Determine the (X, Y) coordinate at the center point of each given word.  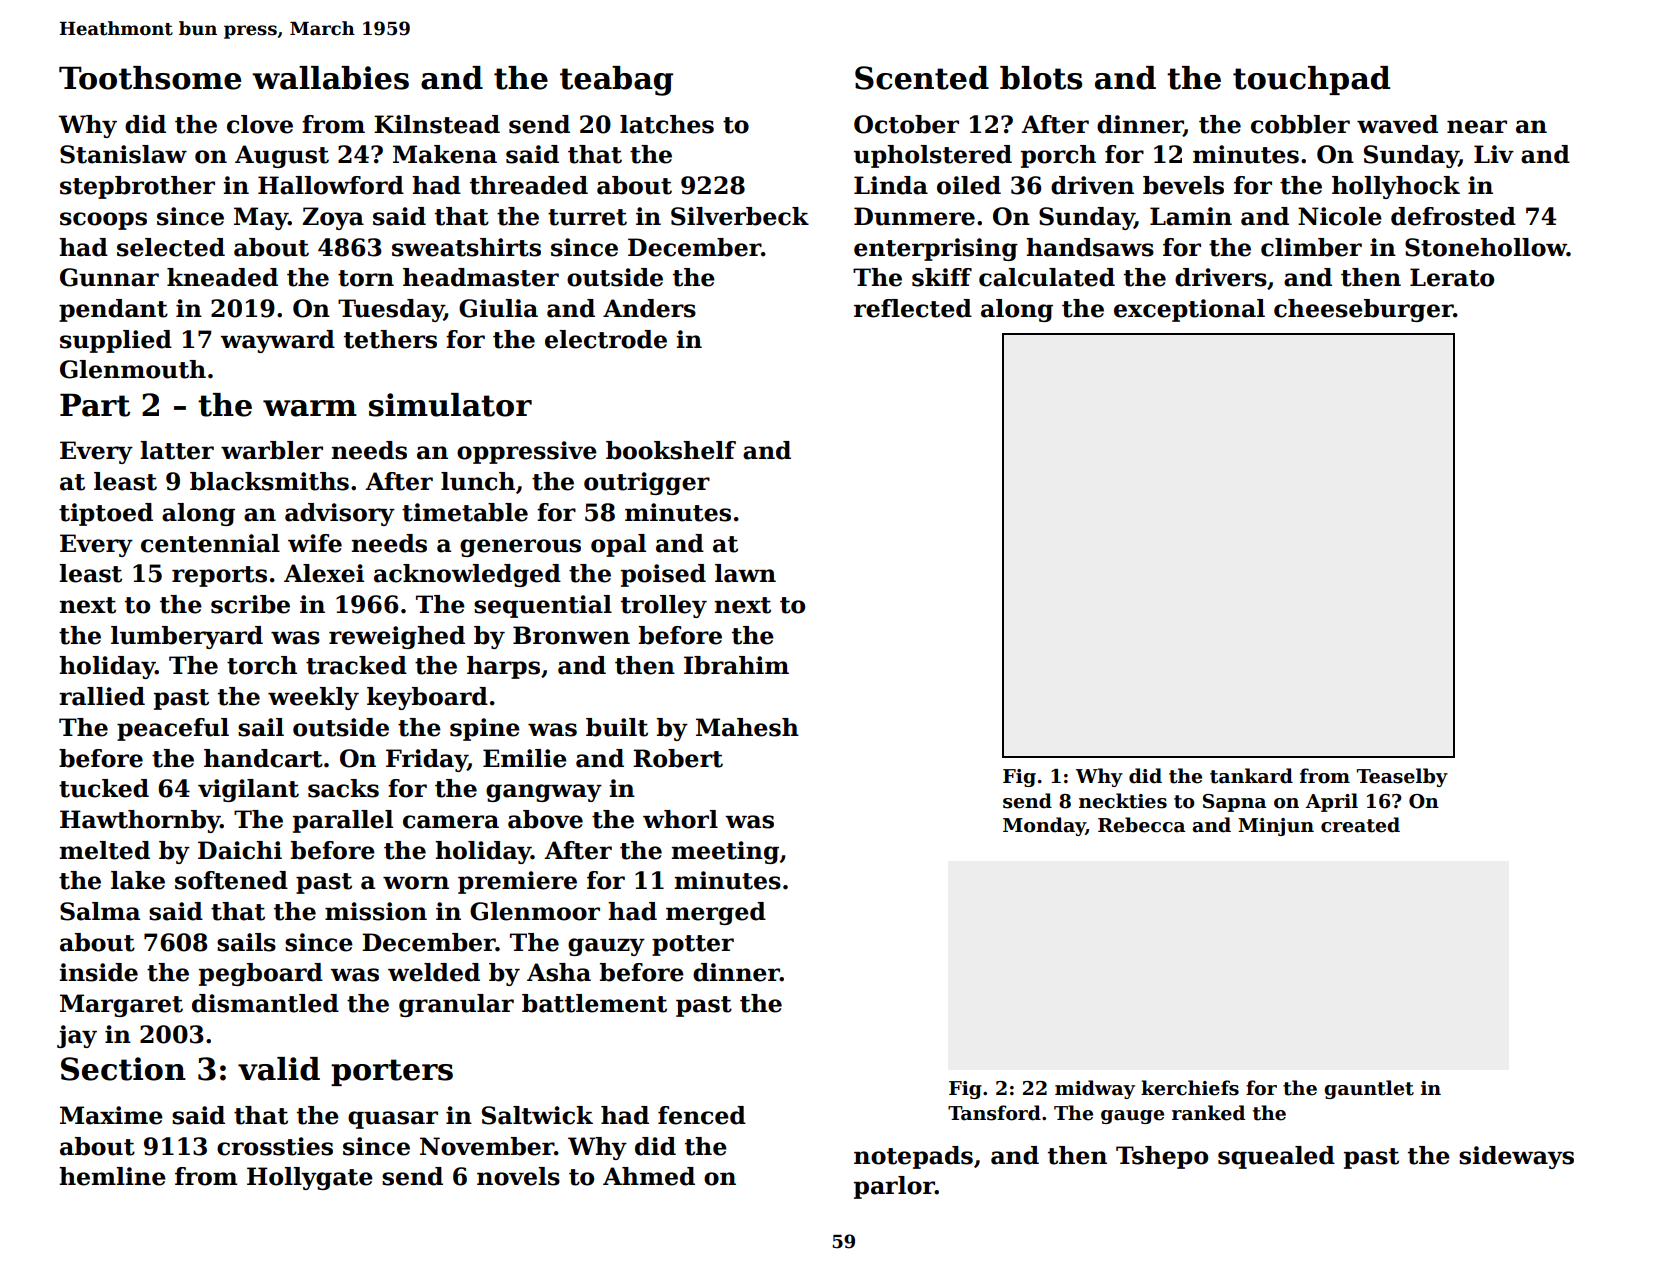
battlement (594, 1003)
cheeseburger (1363, 310)
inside (98, 972)
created (1360, 825)
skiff (942, 277)
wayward (277, 341)
